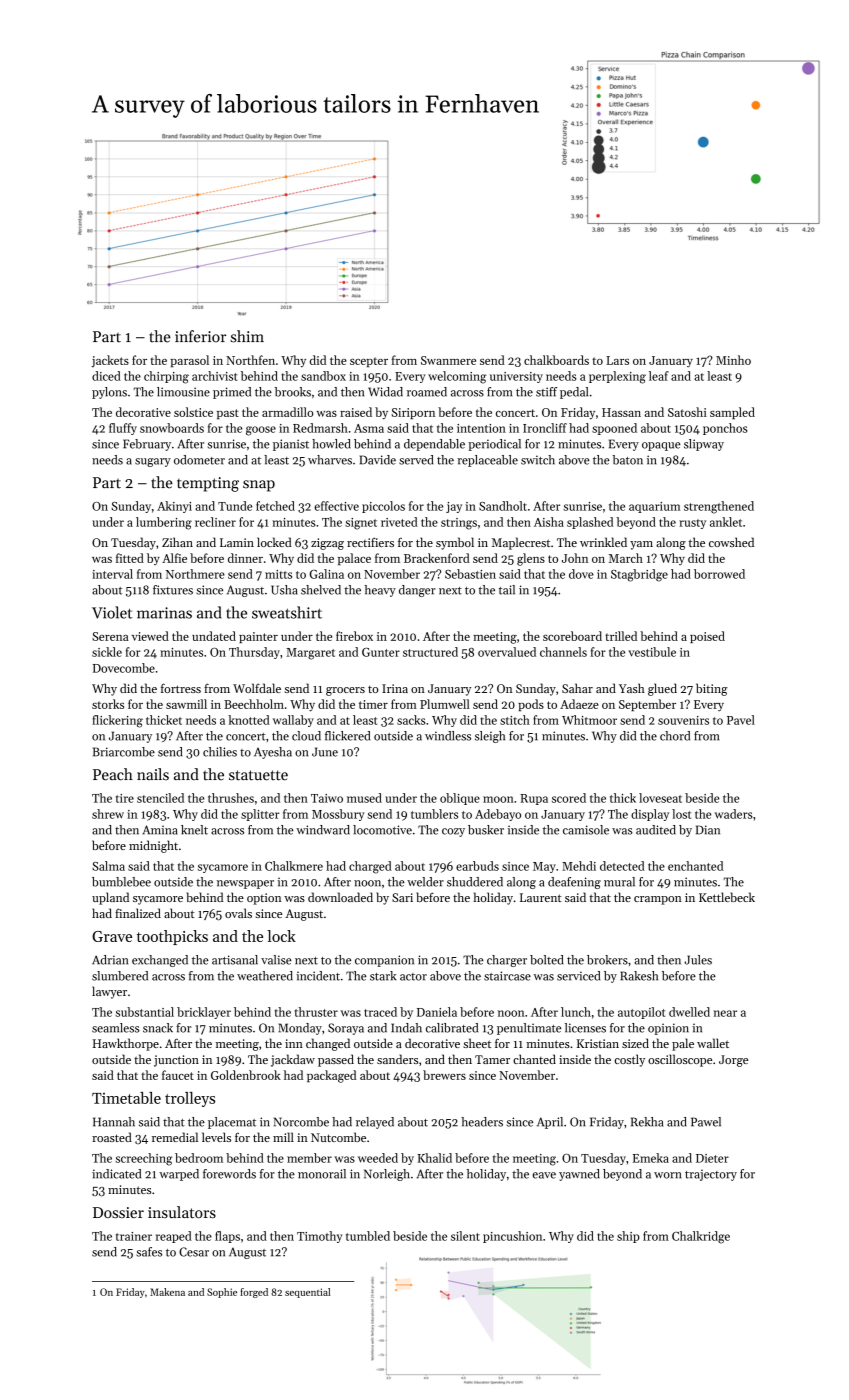 The image size is (849, 1400). I want to click on roasted, so click(112, 1137).
